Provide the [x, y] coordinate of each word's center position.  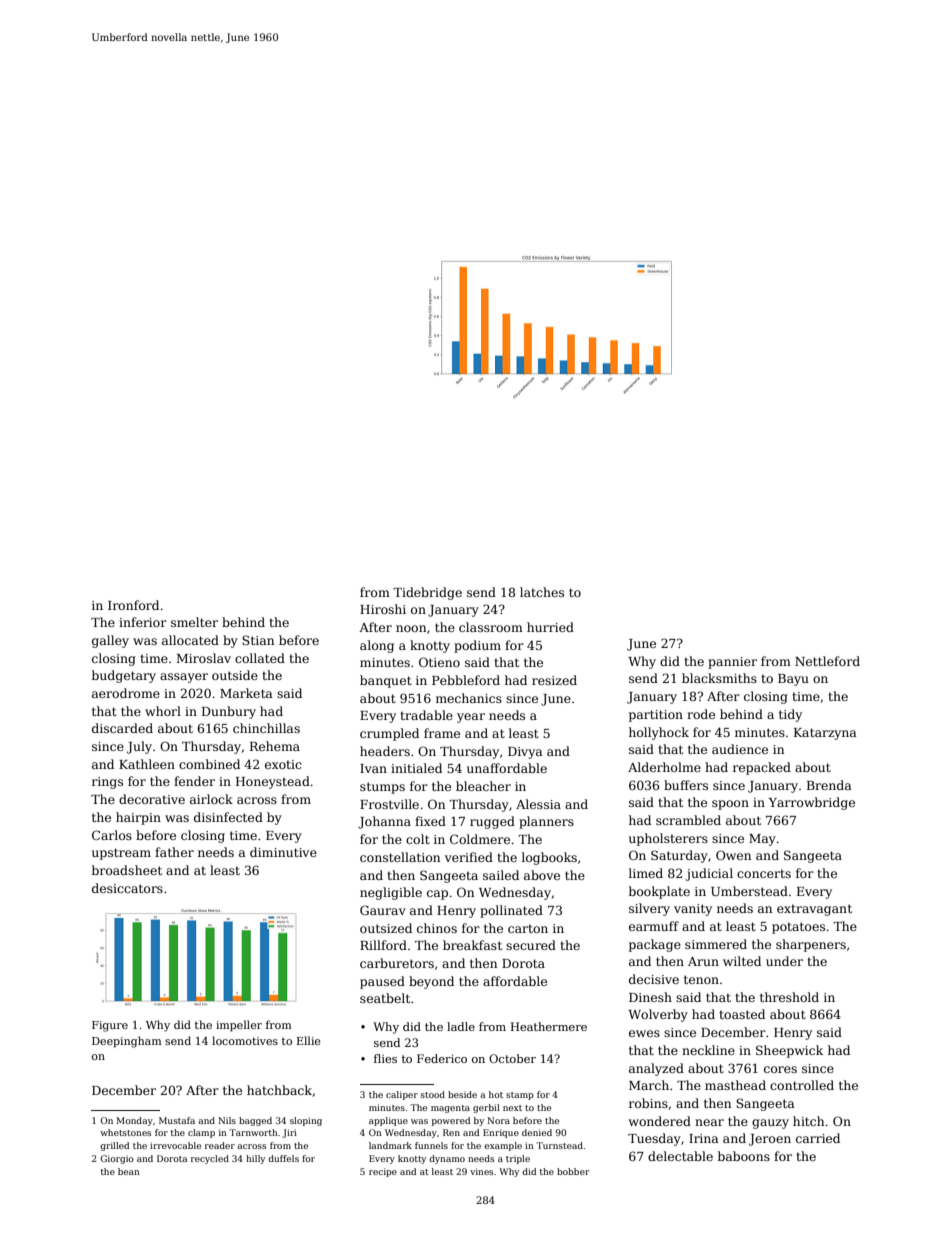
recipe [383, 1172]
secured [531, 945]
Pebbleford [466, 680]
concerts [764, 873]
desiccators [127, 888]
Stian [258, 640]
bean [129, 1171]
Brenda [829, 785]
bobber [573, 1171]
